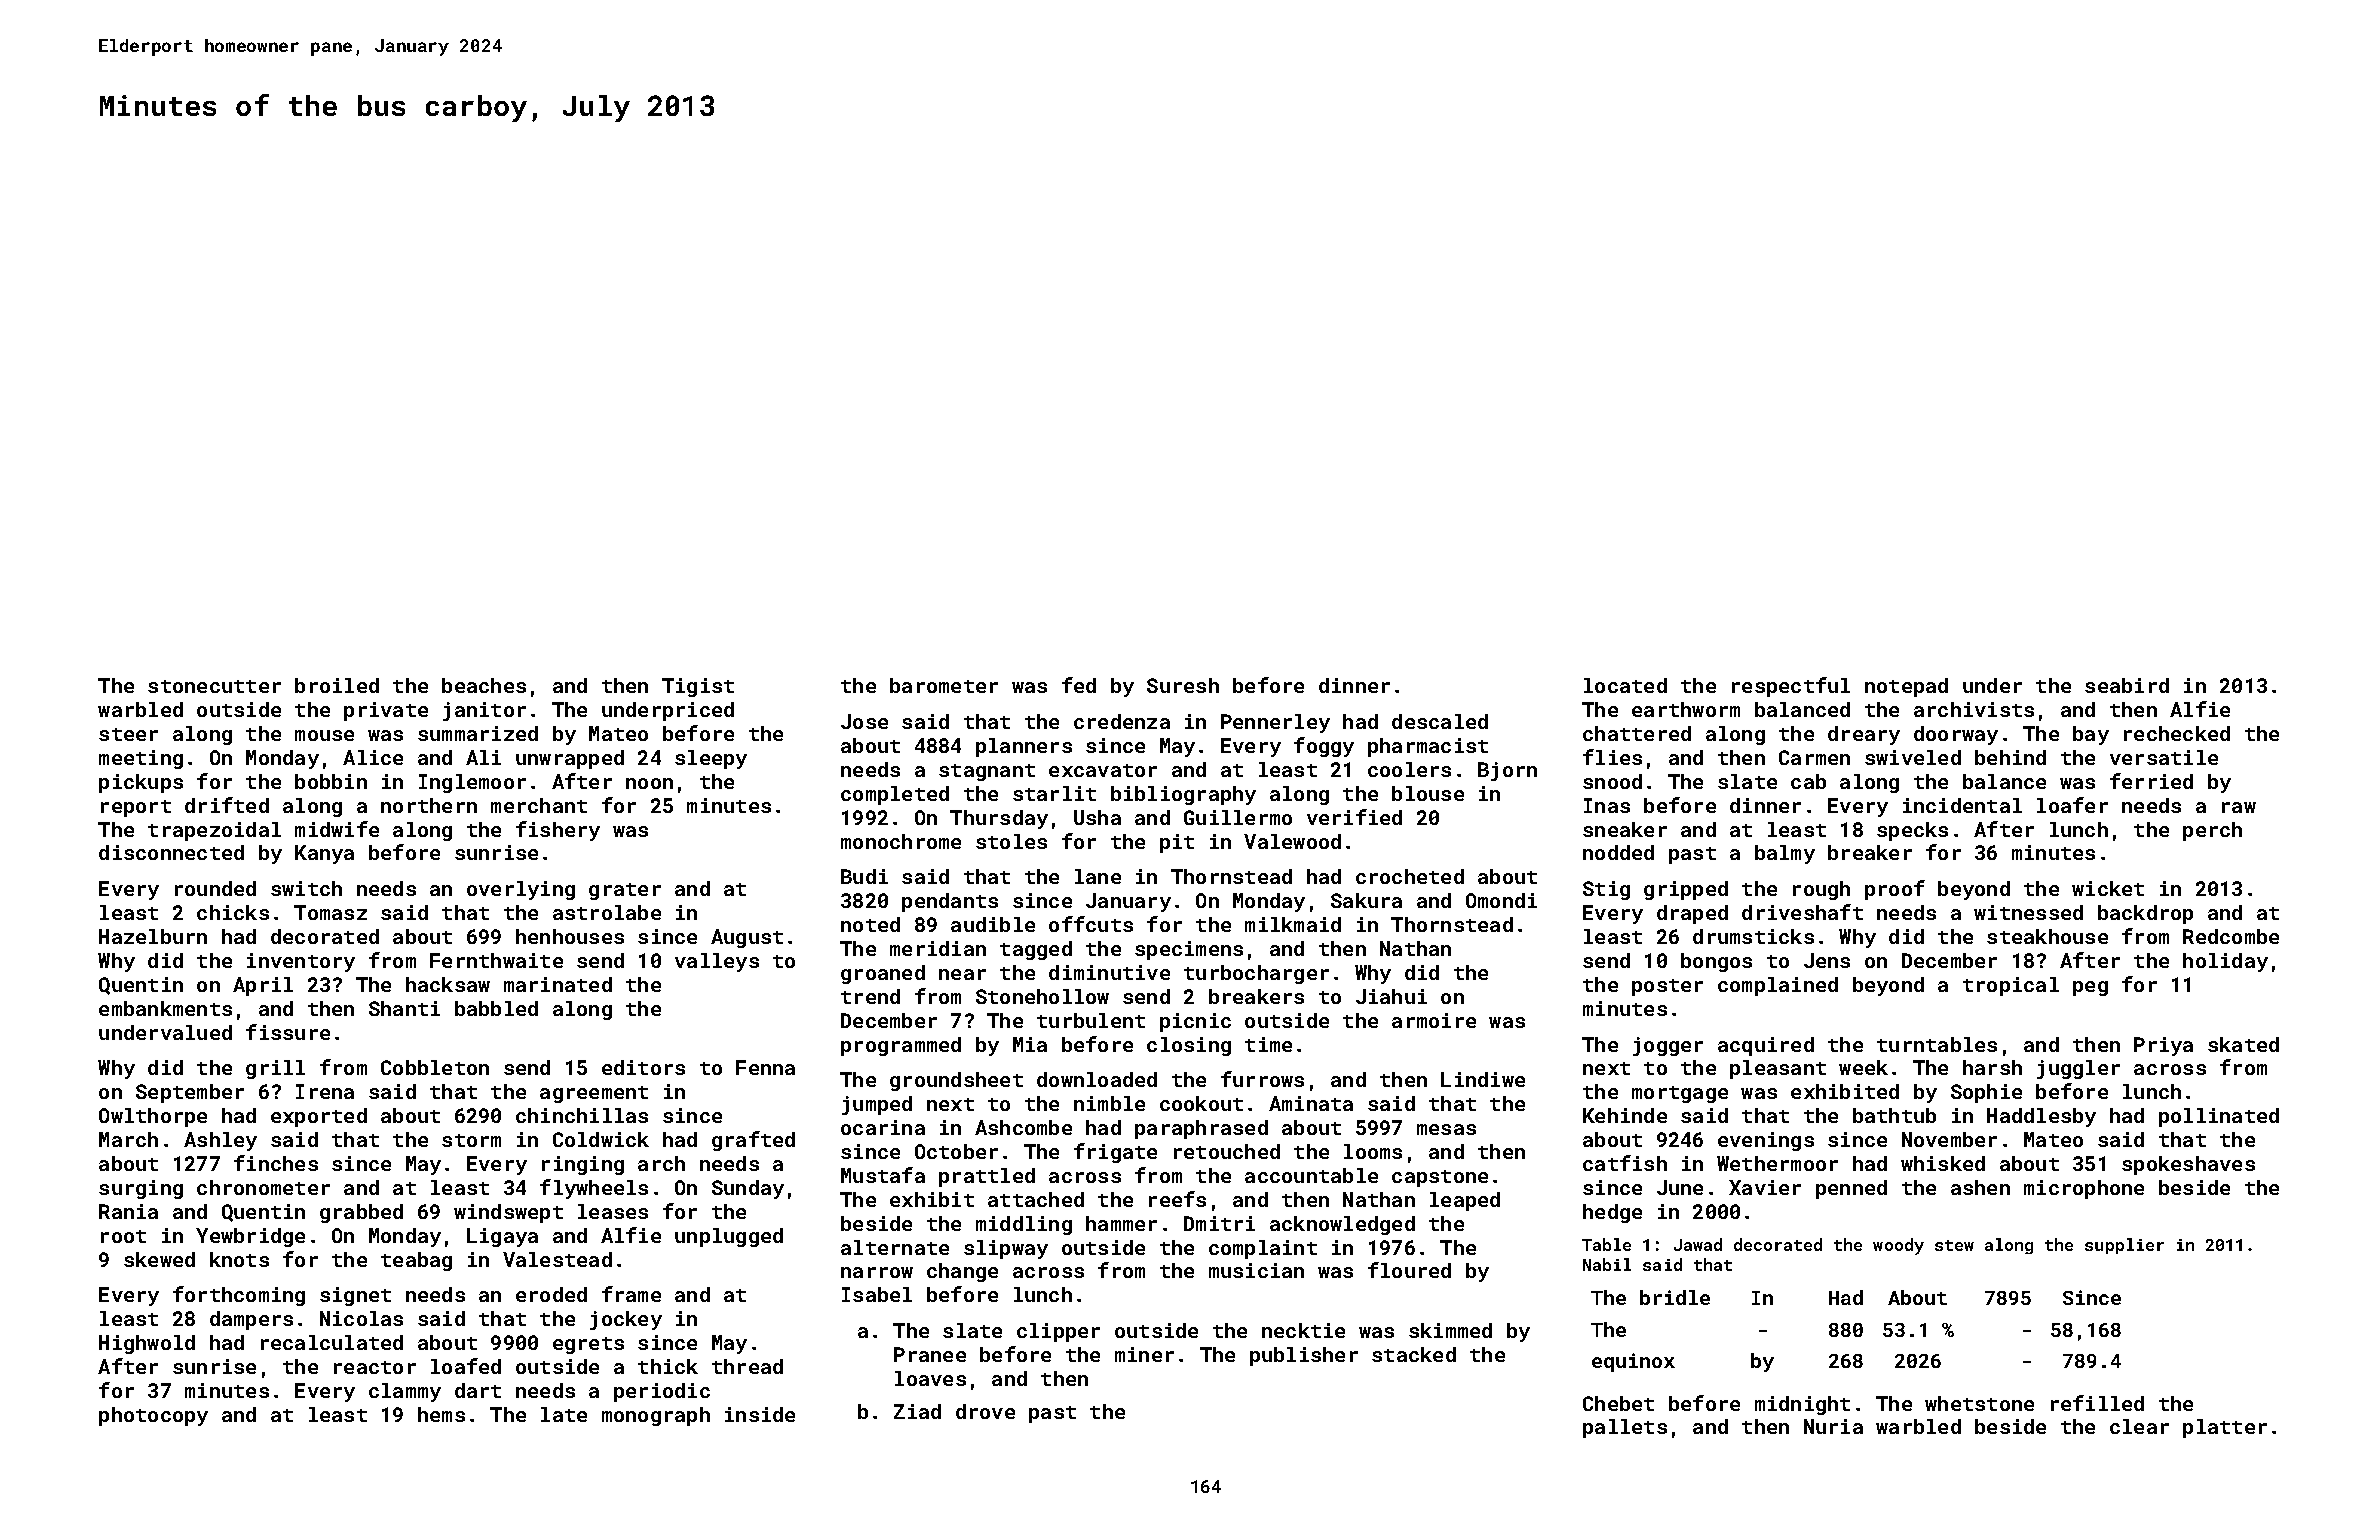 This screenshot has height=1540, width=2380. What do you see at coordinates (1898, 1246) in the screenshot?
I see `woody` at bounding box center [1898, 1246].
